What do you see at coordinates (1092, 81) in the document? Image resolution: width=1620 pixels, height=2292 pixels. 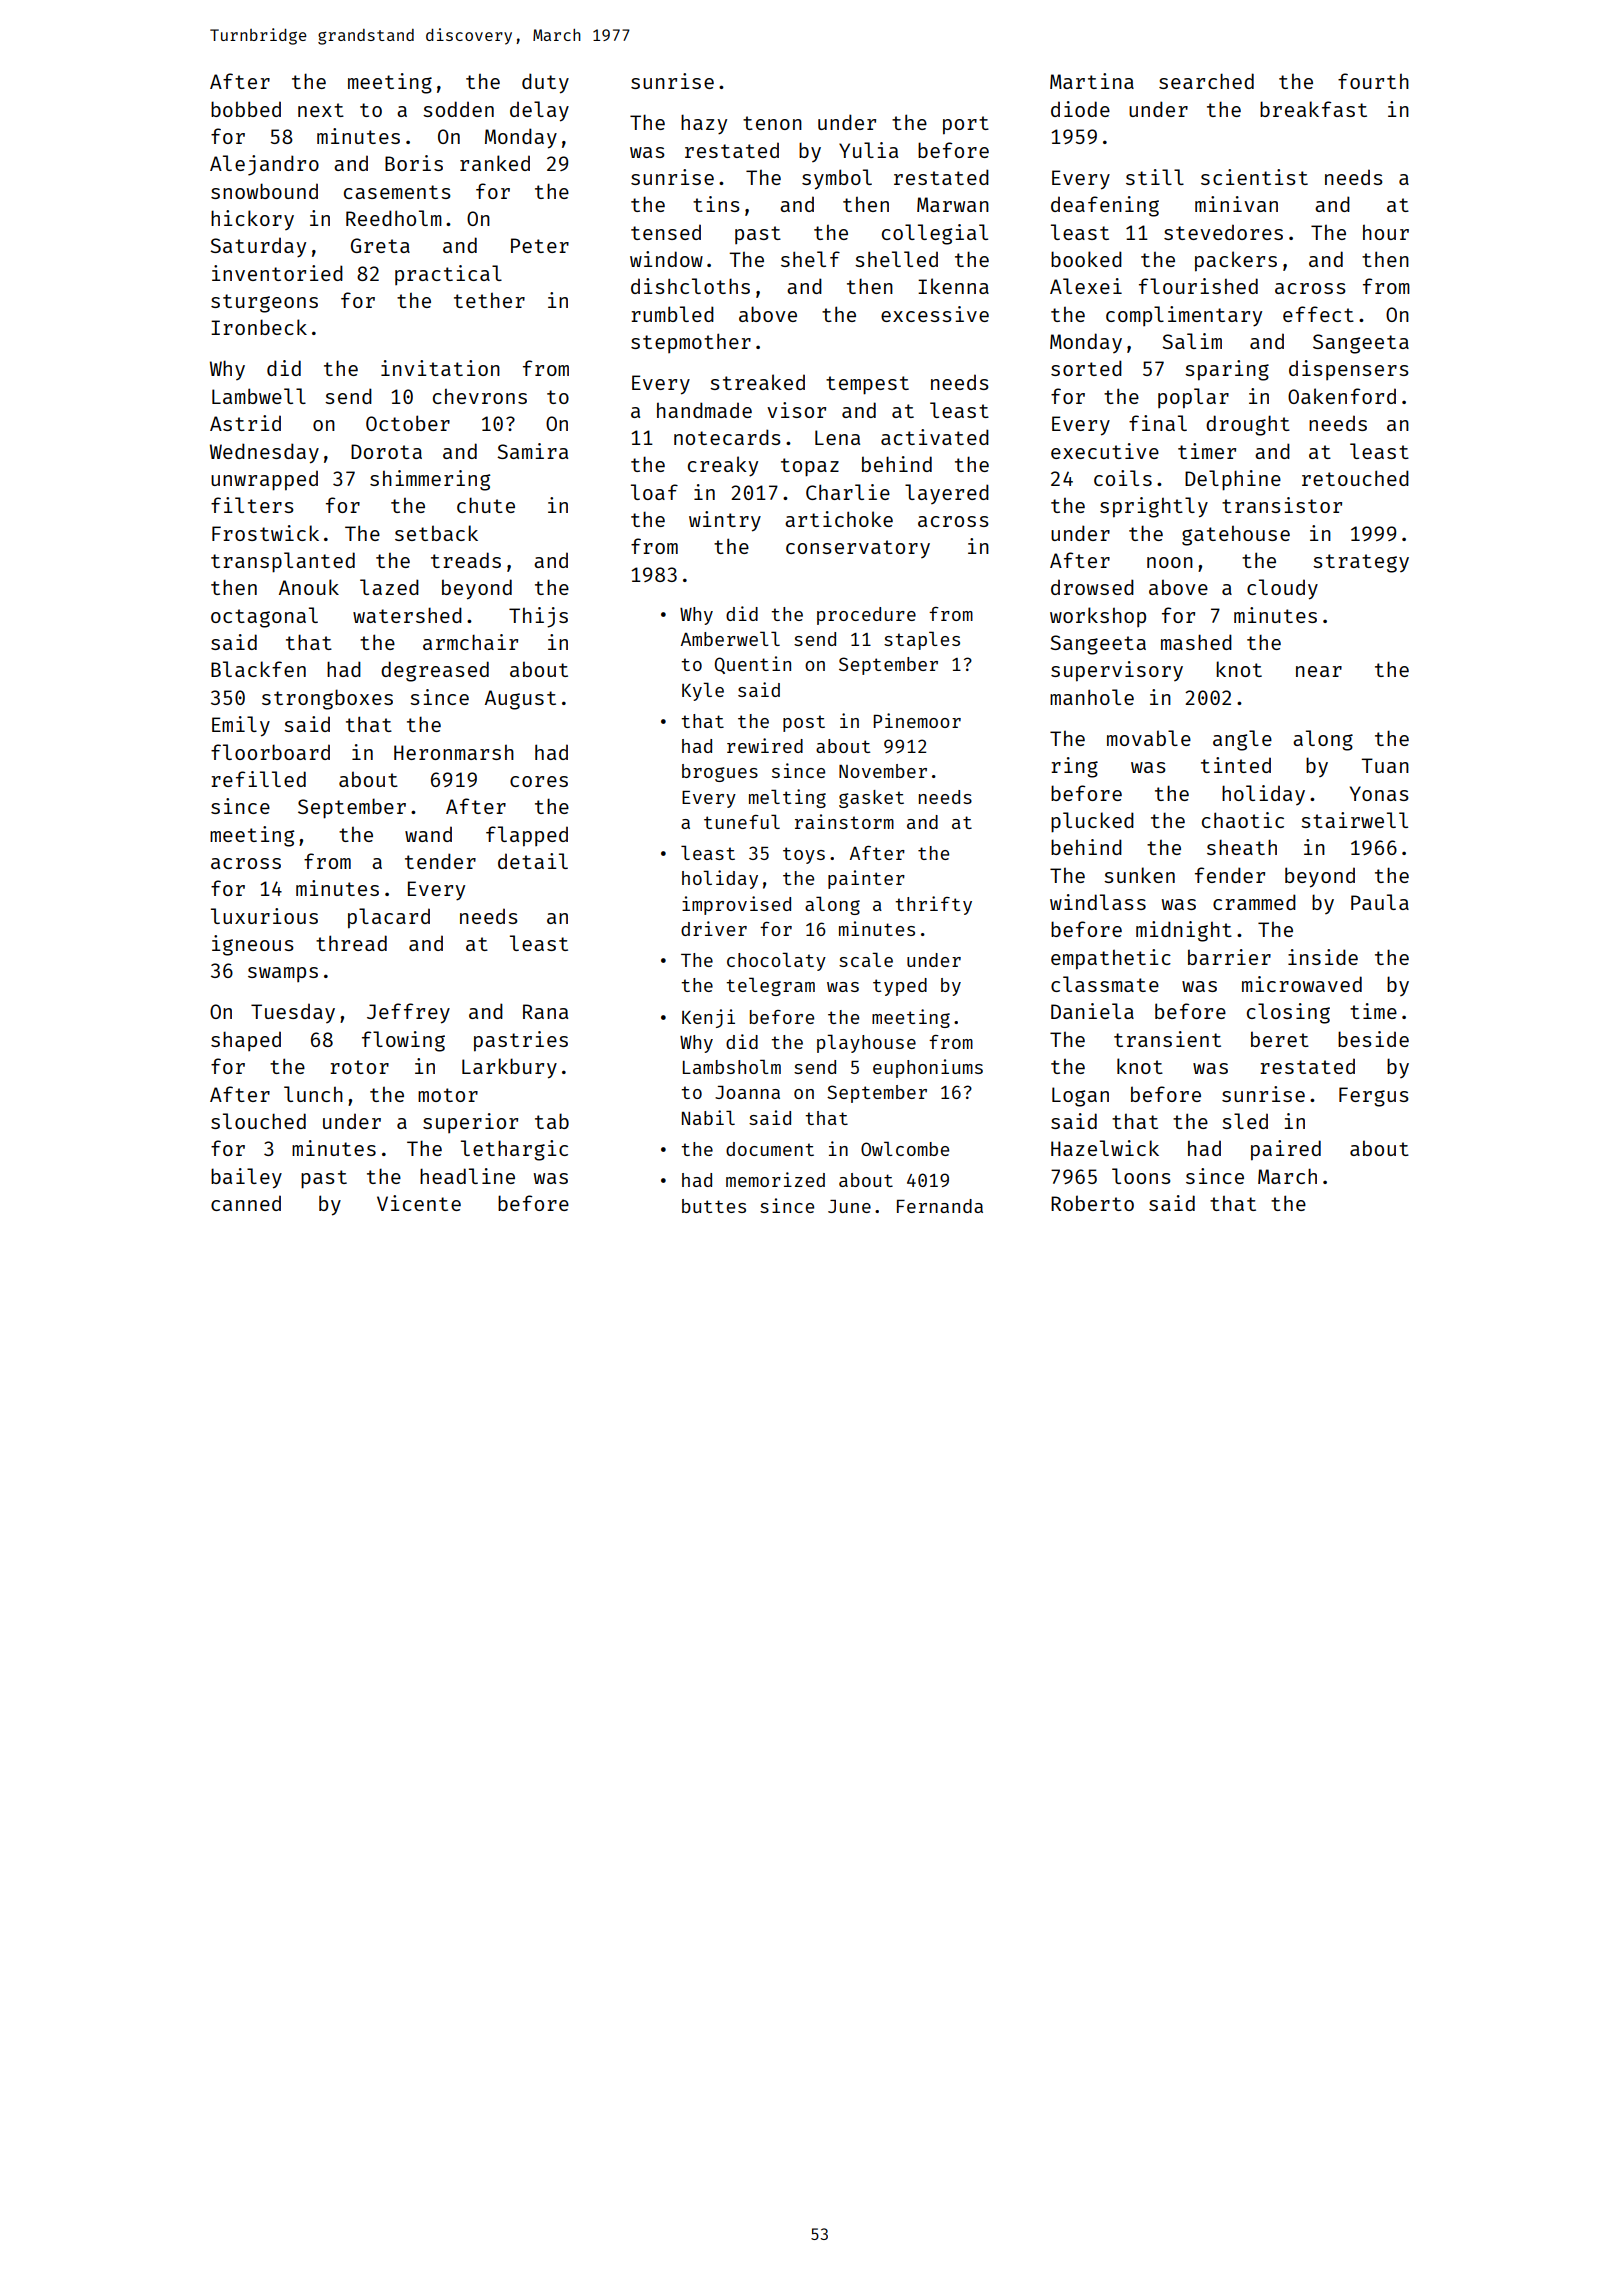 I see `Martina` at bounding box center [1092, 81].
